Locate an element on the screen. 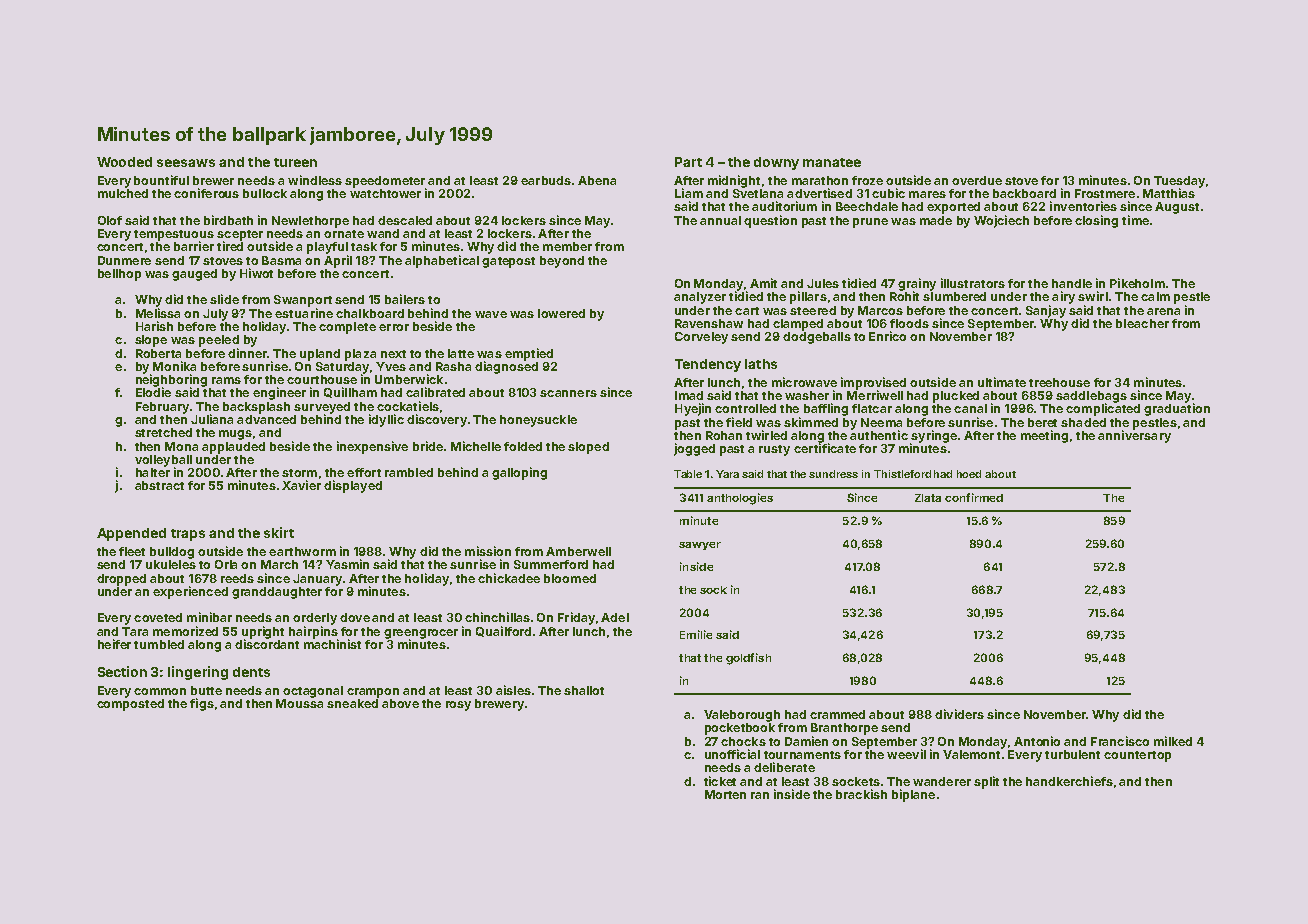 The image size is (1308, 924). bailers is located at coordinates (405, 299).
